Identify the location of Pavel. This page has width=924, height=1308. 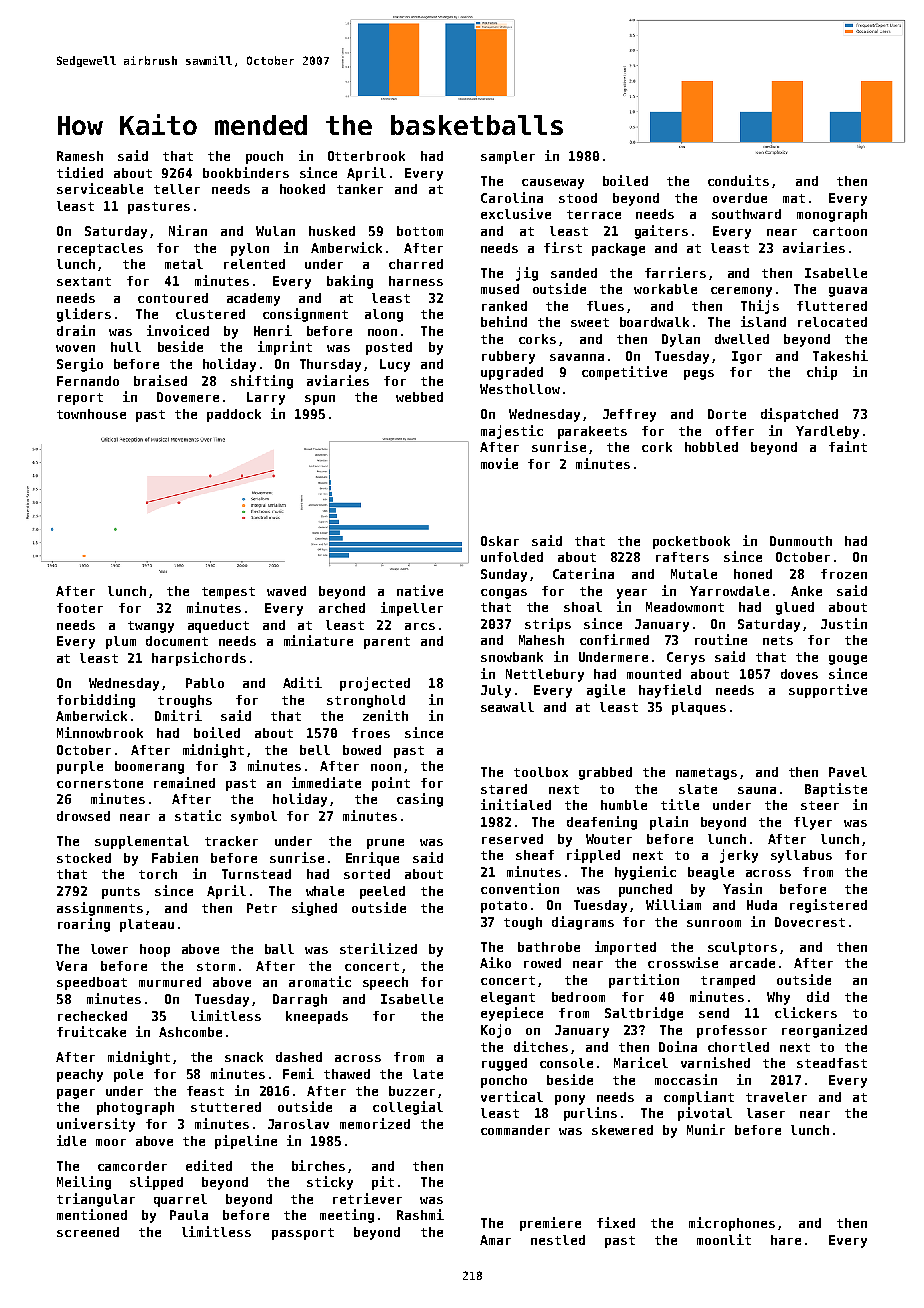
(848, 772).
